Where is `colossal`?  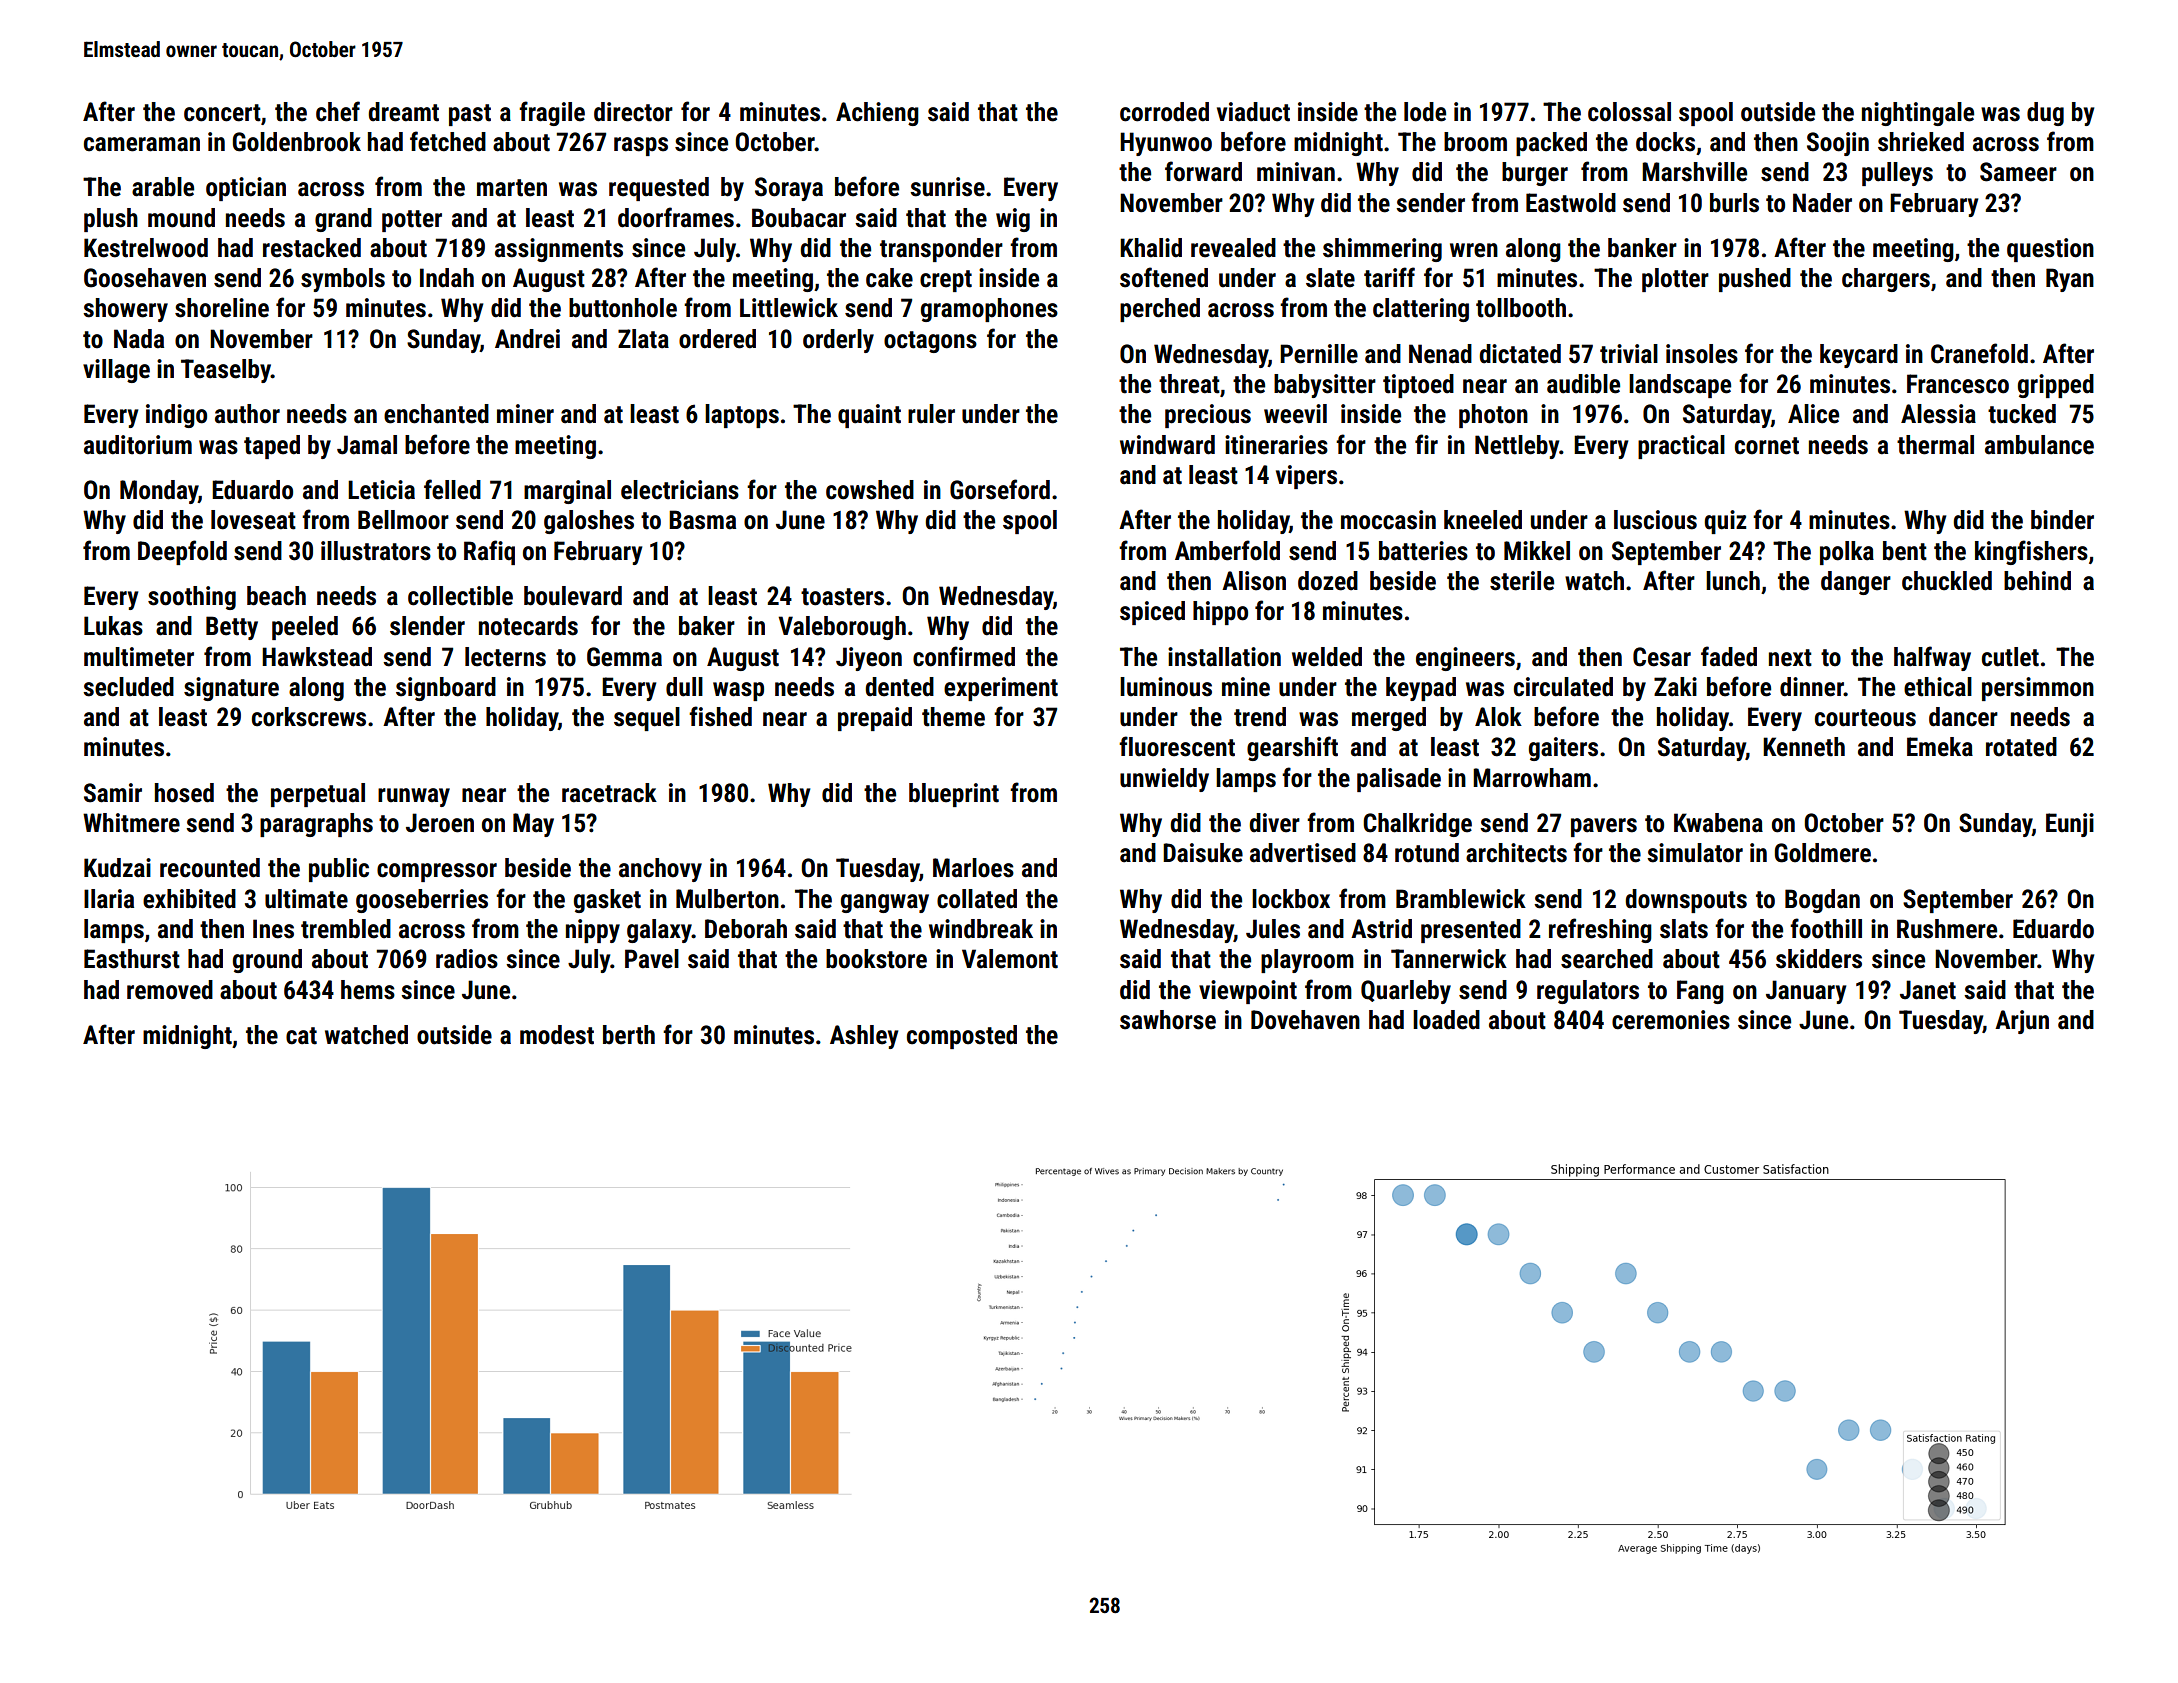 colossal is located at coordinates (1629, 112).
